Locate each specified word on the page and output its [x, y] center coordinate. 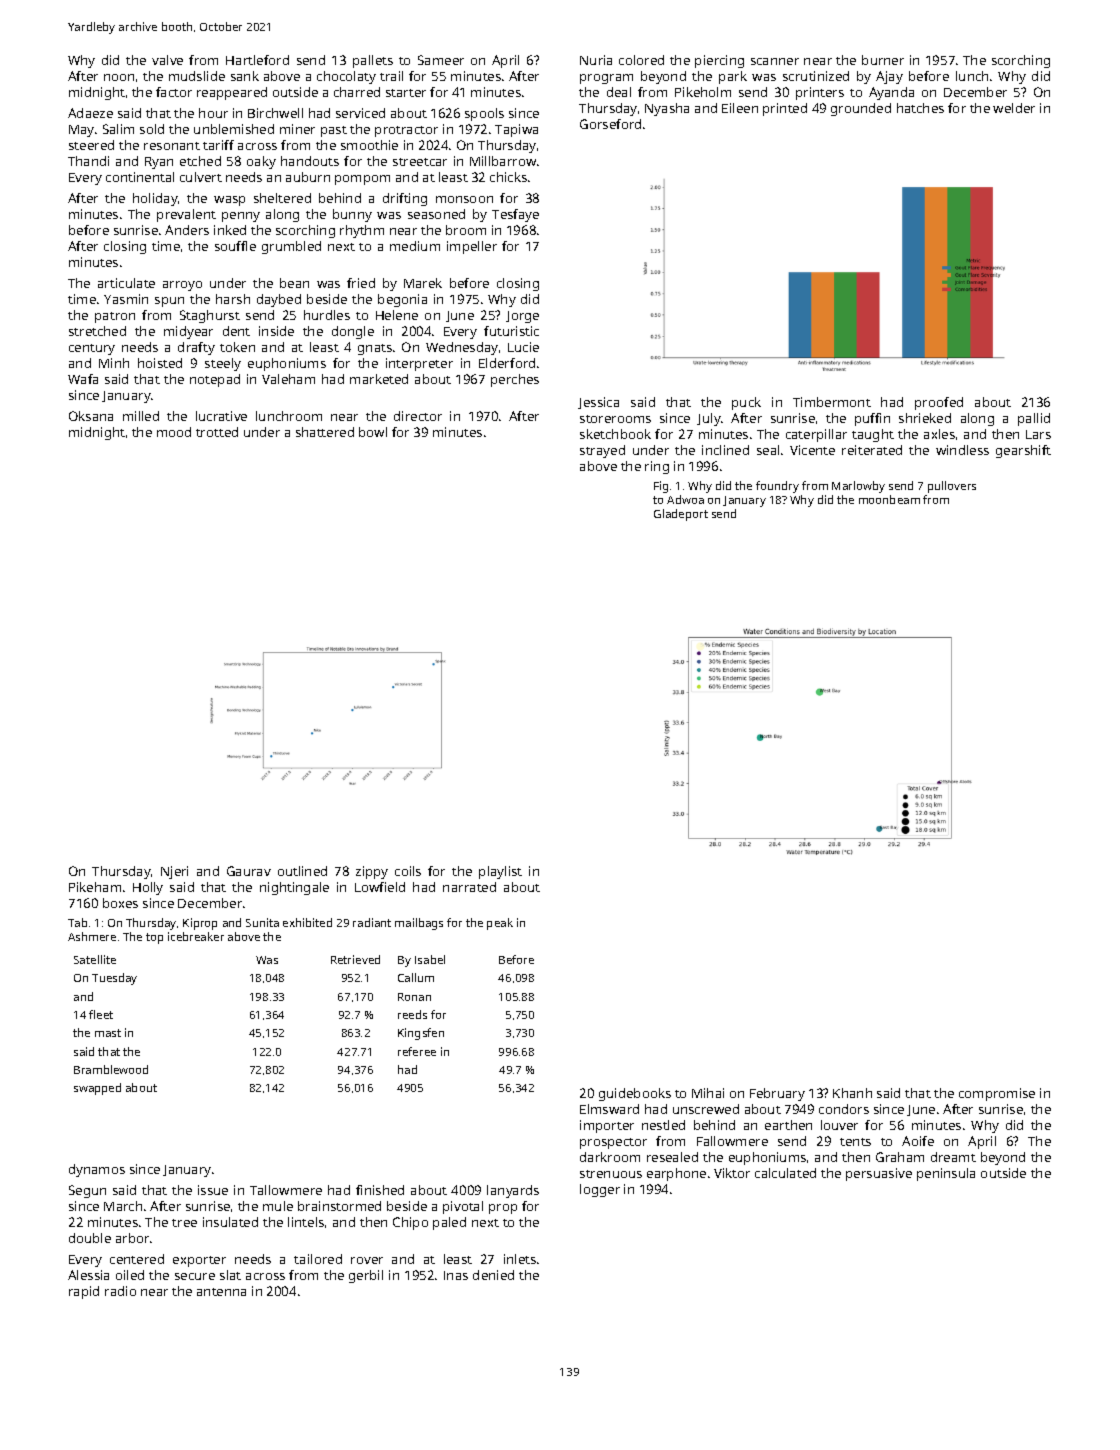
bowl [373, 432]
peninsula [946, 1174]
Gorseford [610, 124]
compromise [997, 1094]
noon [119, 77]
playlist [500, 872]
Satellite [95, 959]
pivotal [463, 1207]
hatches [920, 108]
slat [230, 1275]
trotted [217, 432]
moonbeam [889, 499]
